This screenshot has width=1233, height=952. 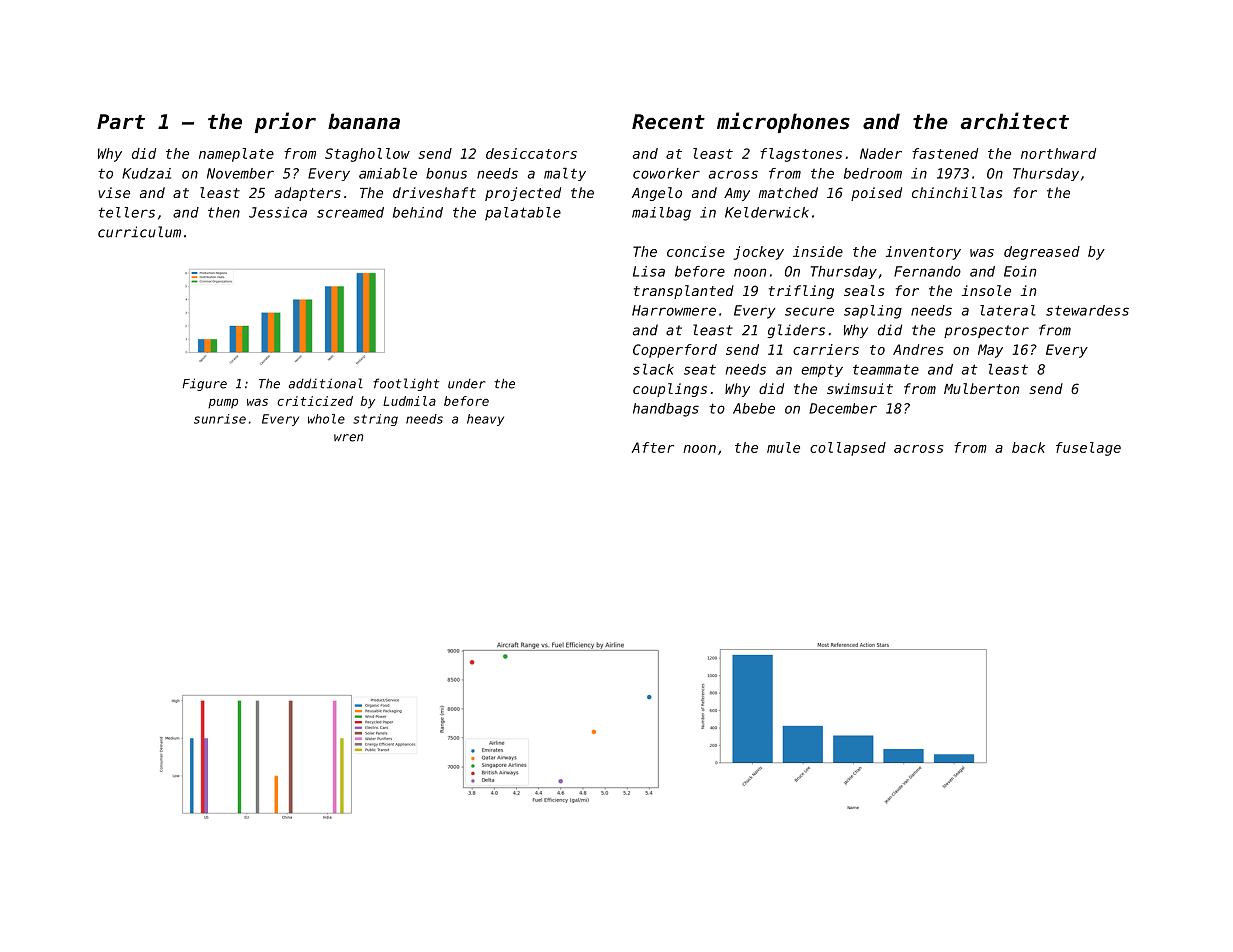 What do you see at coordinates (986, 331) in the screenshot?
I see `prospector` at bounding box center [986, 331].
